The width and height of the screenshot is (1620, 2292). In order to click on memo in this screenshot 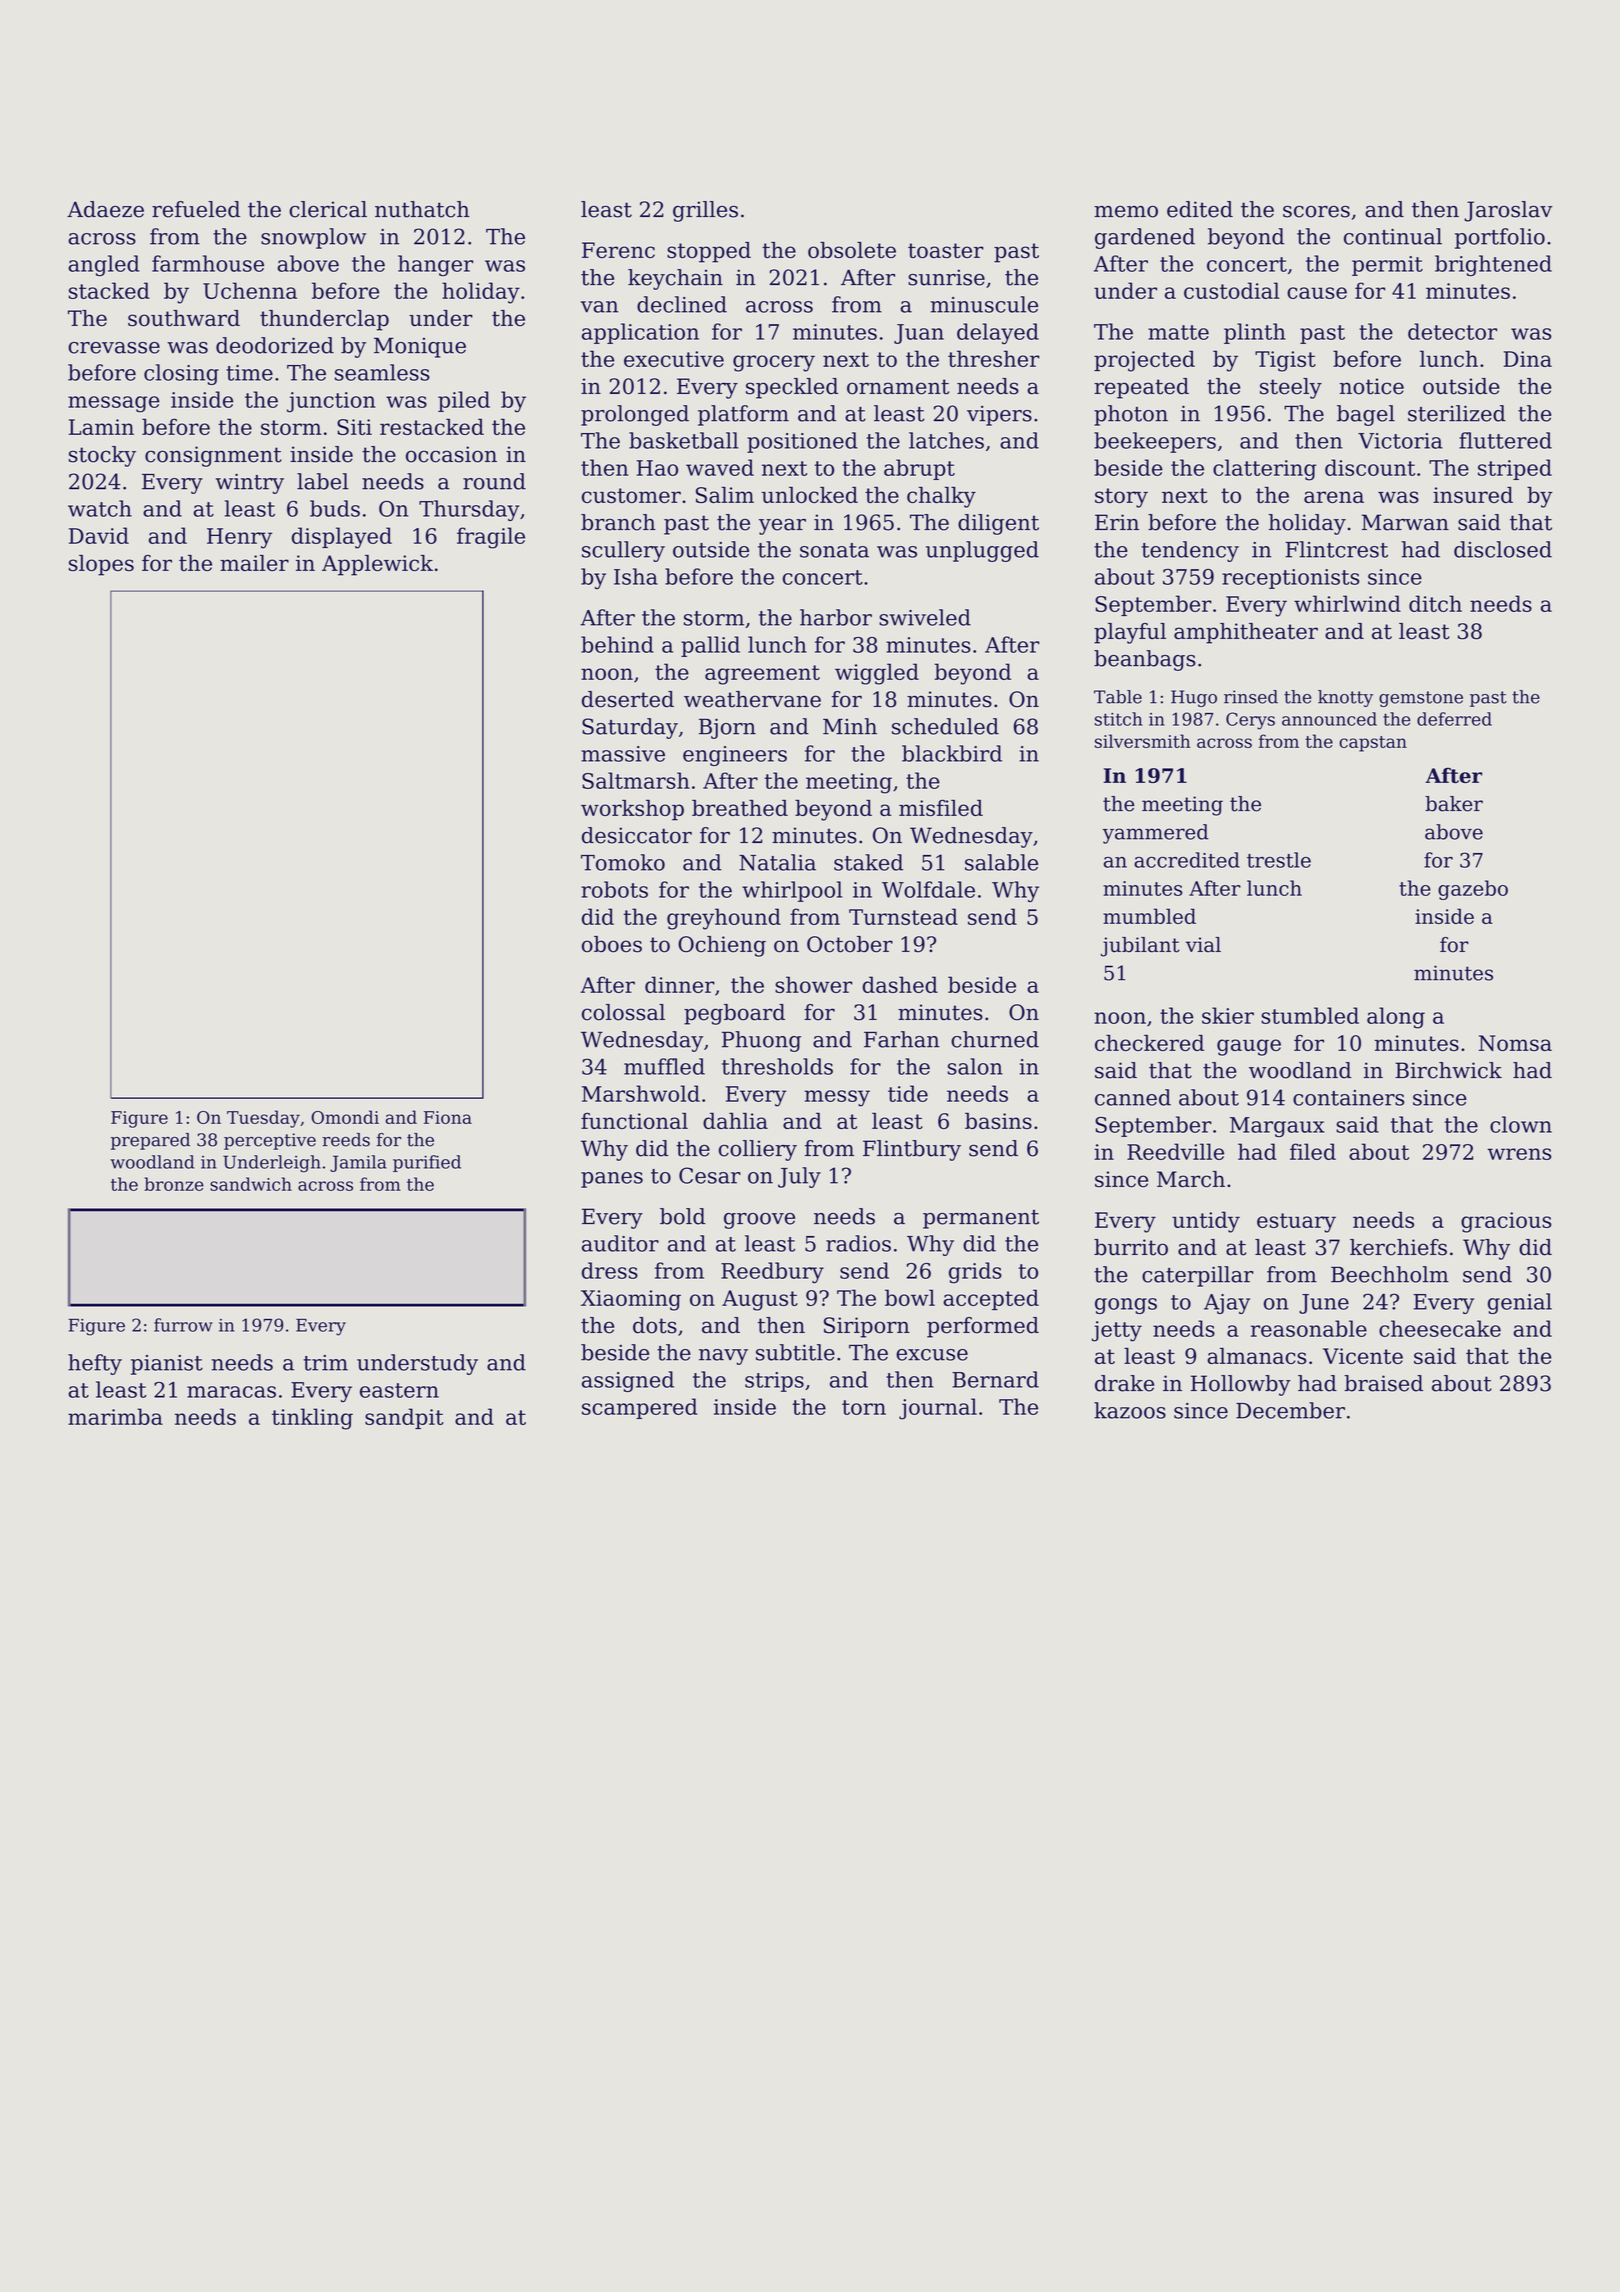, I will do `click(1126, 211)`.
